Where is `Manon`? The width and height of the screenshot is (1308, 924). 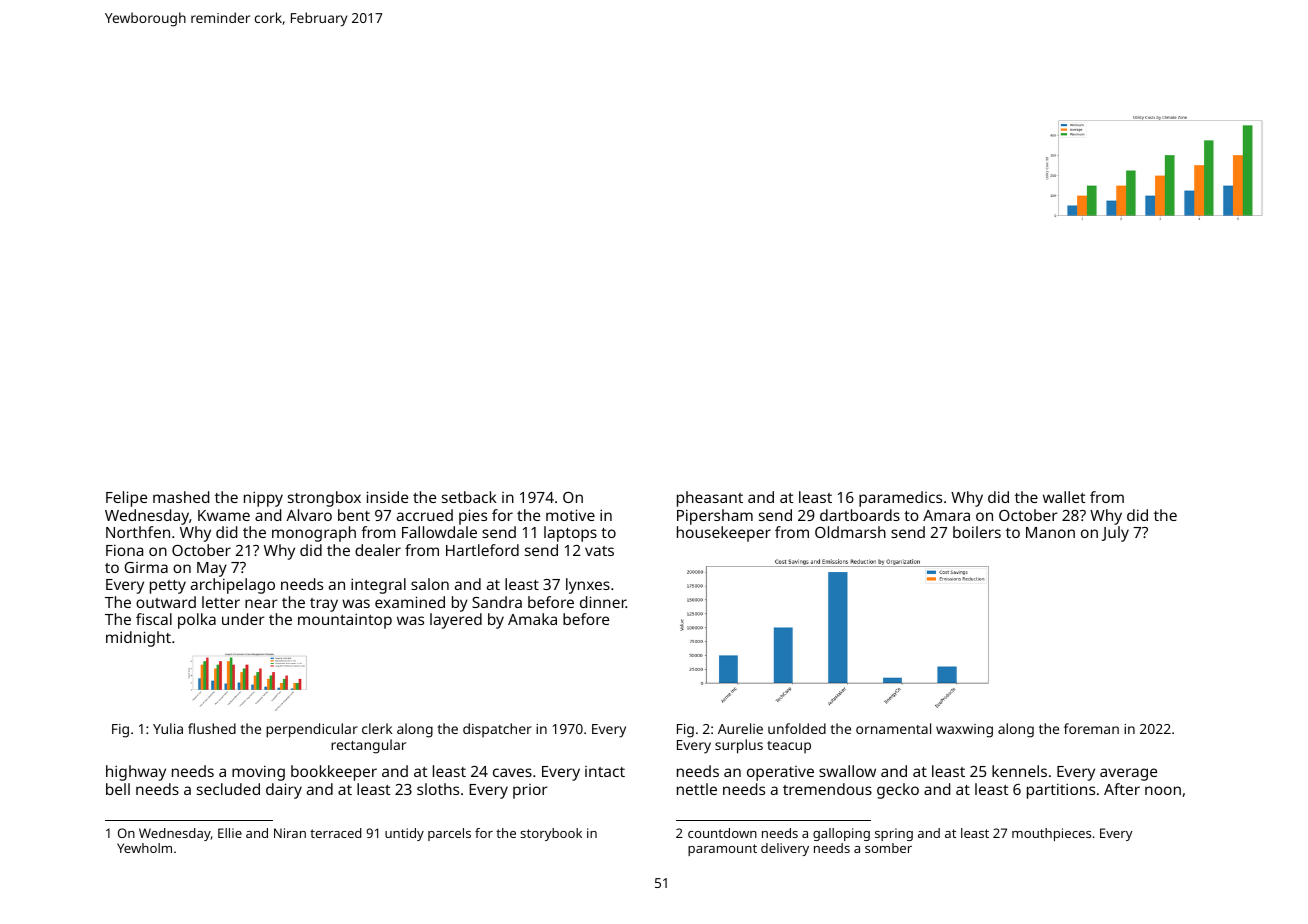
Manon is located at coordinates (1050, 532).
